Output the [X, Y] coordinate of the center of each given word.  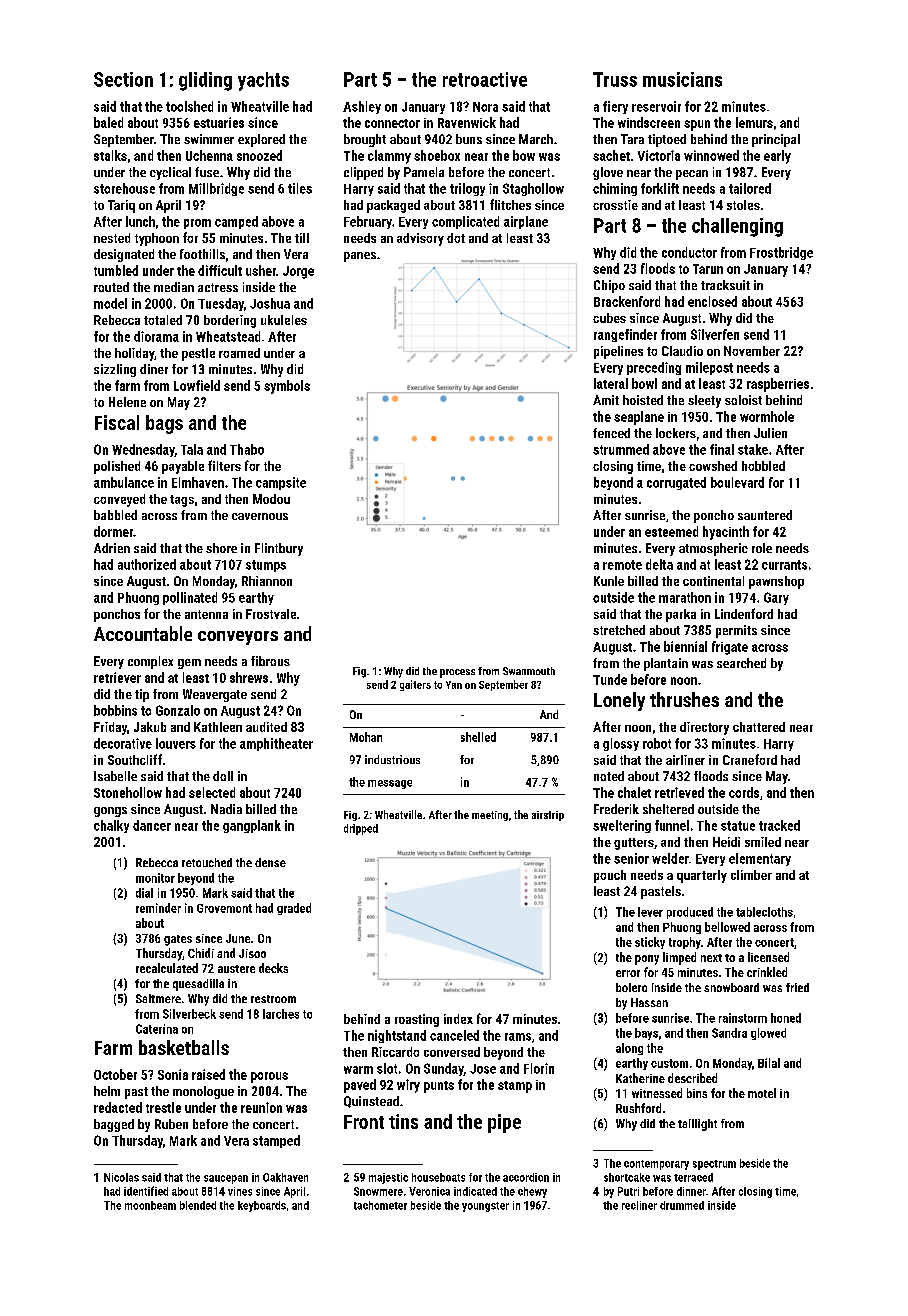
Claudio [682, 351]
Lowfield [197, 385]
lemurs [754, 122]
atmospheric [713, 549]
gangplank [252, 826]
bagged [114, 1125]
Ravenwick [467, 122]
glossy [621, 744]
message [390, 784]
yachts [263, 81]
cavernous [260, 516]
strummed [621, 449]
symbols [287, 387]
